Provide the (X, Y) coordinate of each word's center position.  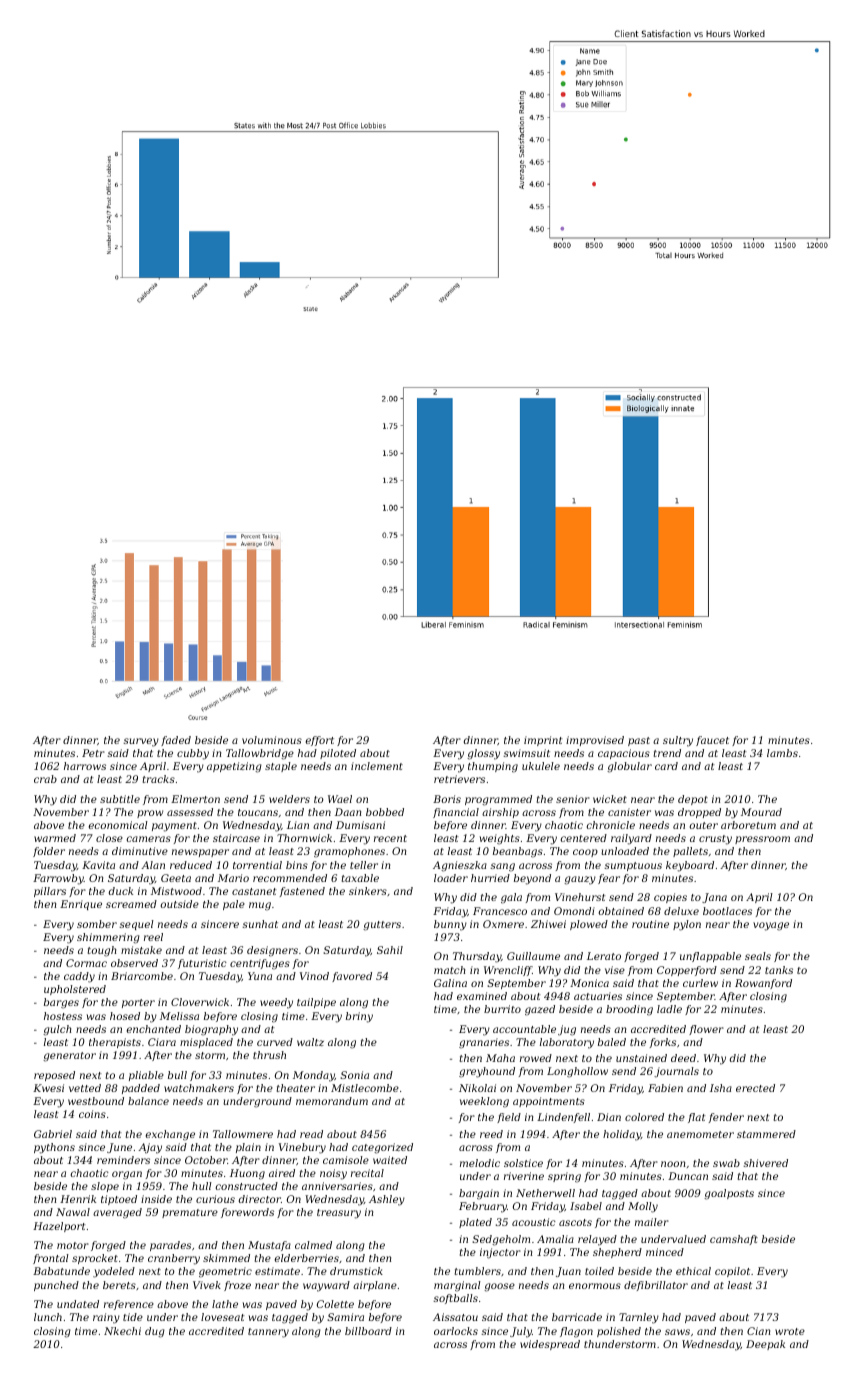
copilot (732, 1272)
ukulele (541, 766)
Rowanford (763, 984)
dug (155, 1332)
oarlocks (456, 1331)
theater (296, 1088)
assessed (190, 812)
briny (359, 1017)
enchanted (154, 1029)
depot (693, 800)
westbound (96, 1101)
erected (755, 1088)
